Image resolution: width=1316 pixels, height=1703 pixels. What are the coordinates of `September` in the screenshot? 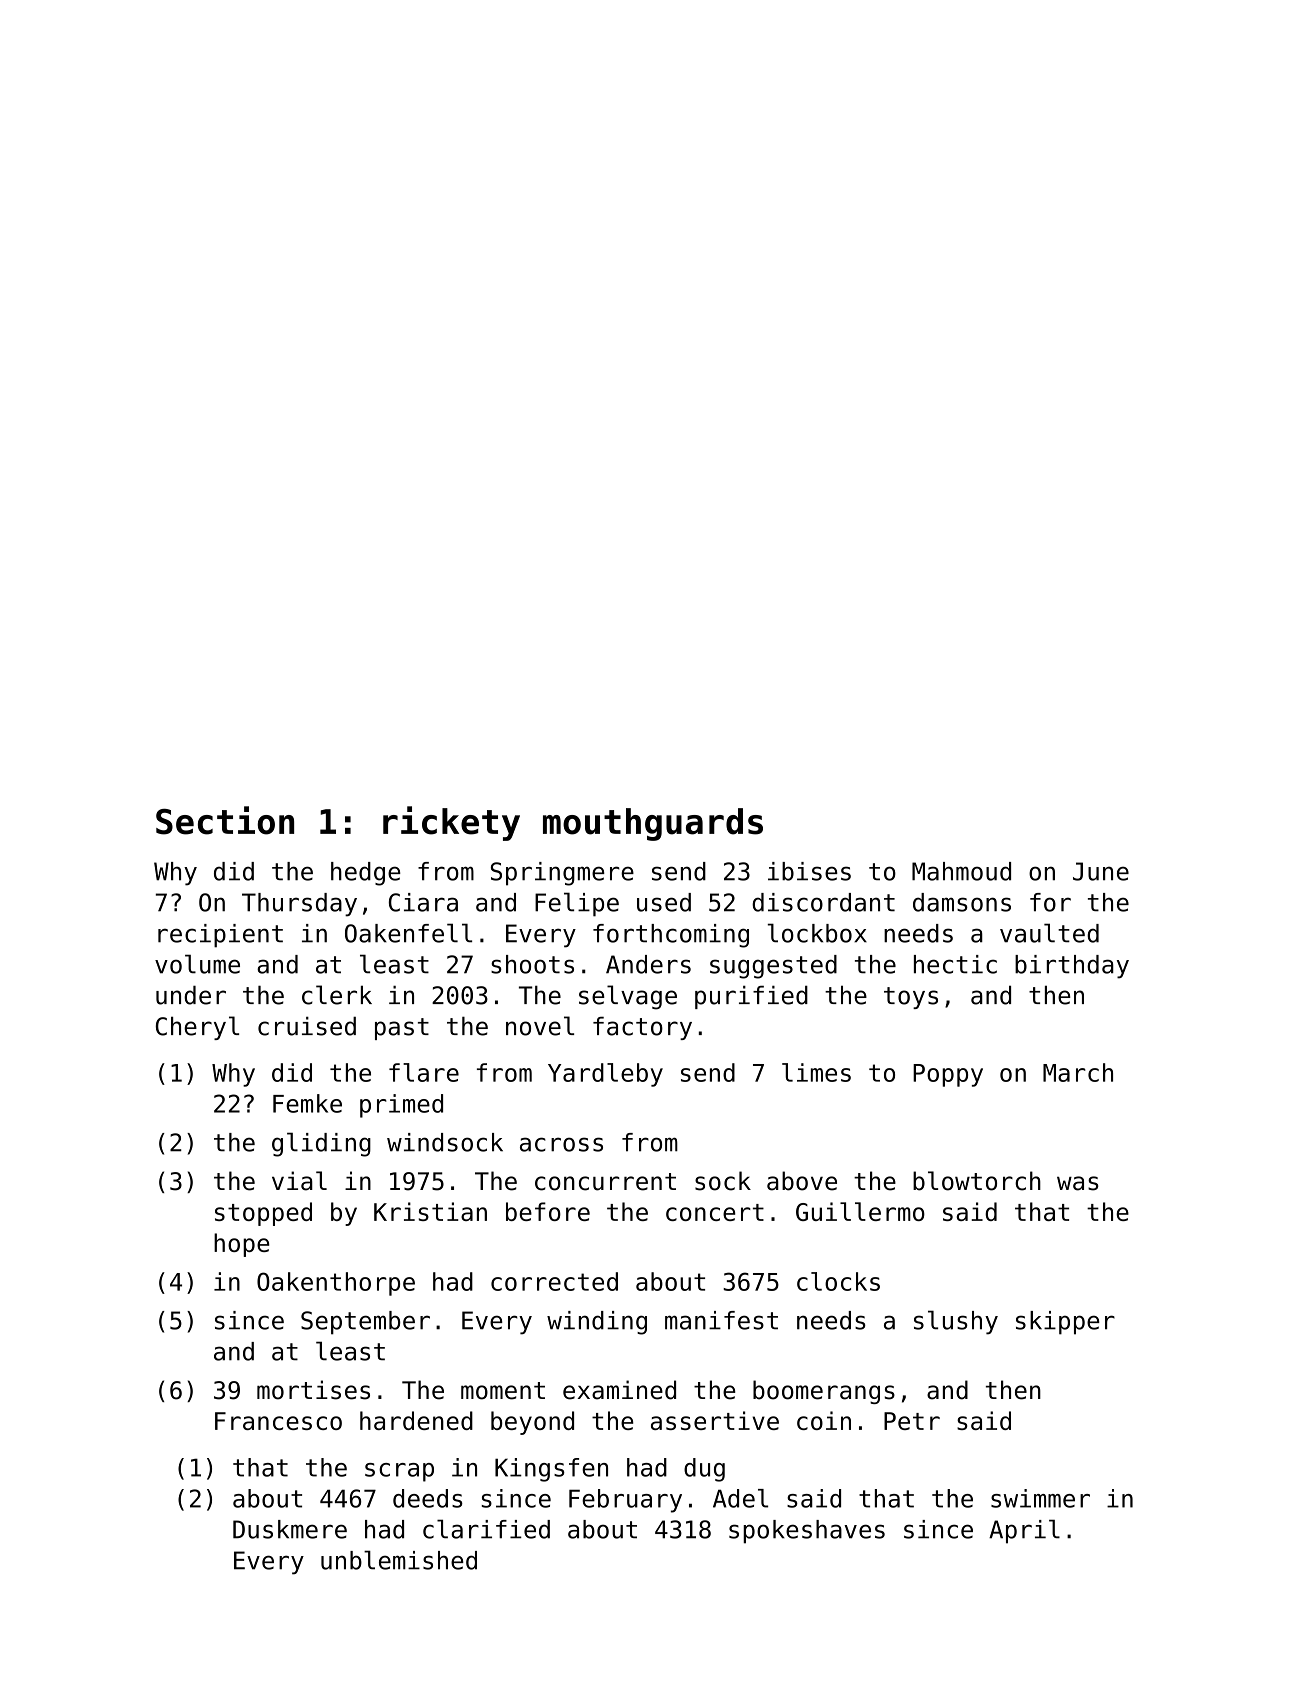 It's located at (365, 1323).
